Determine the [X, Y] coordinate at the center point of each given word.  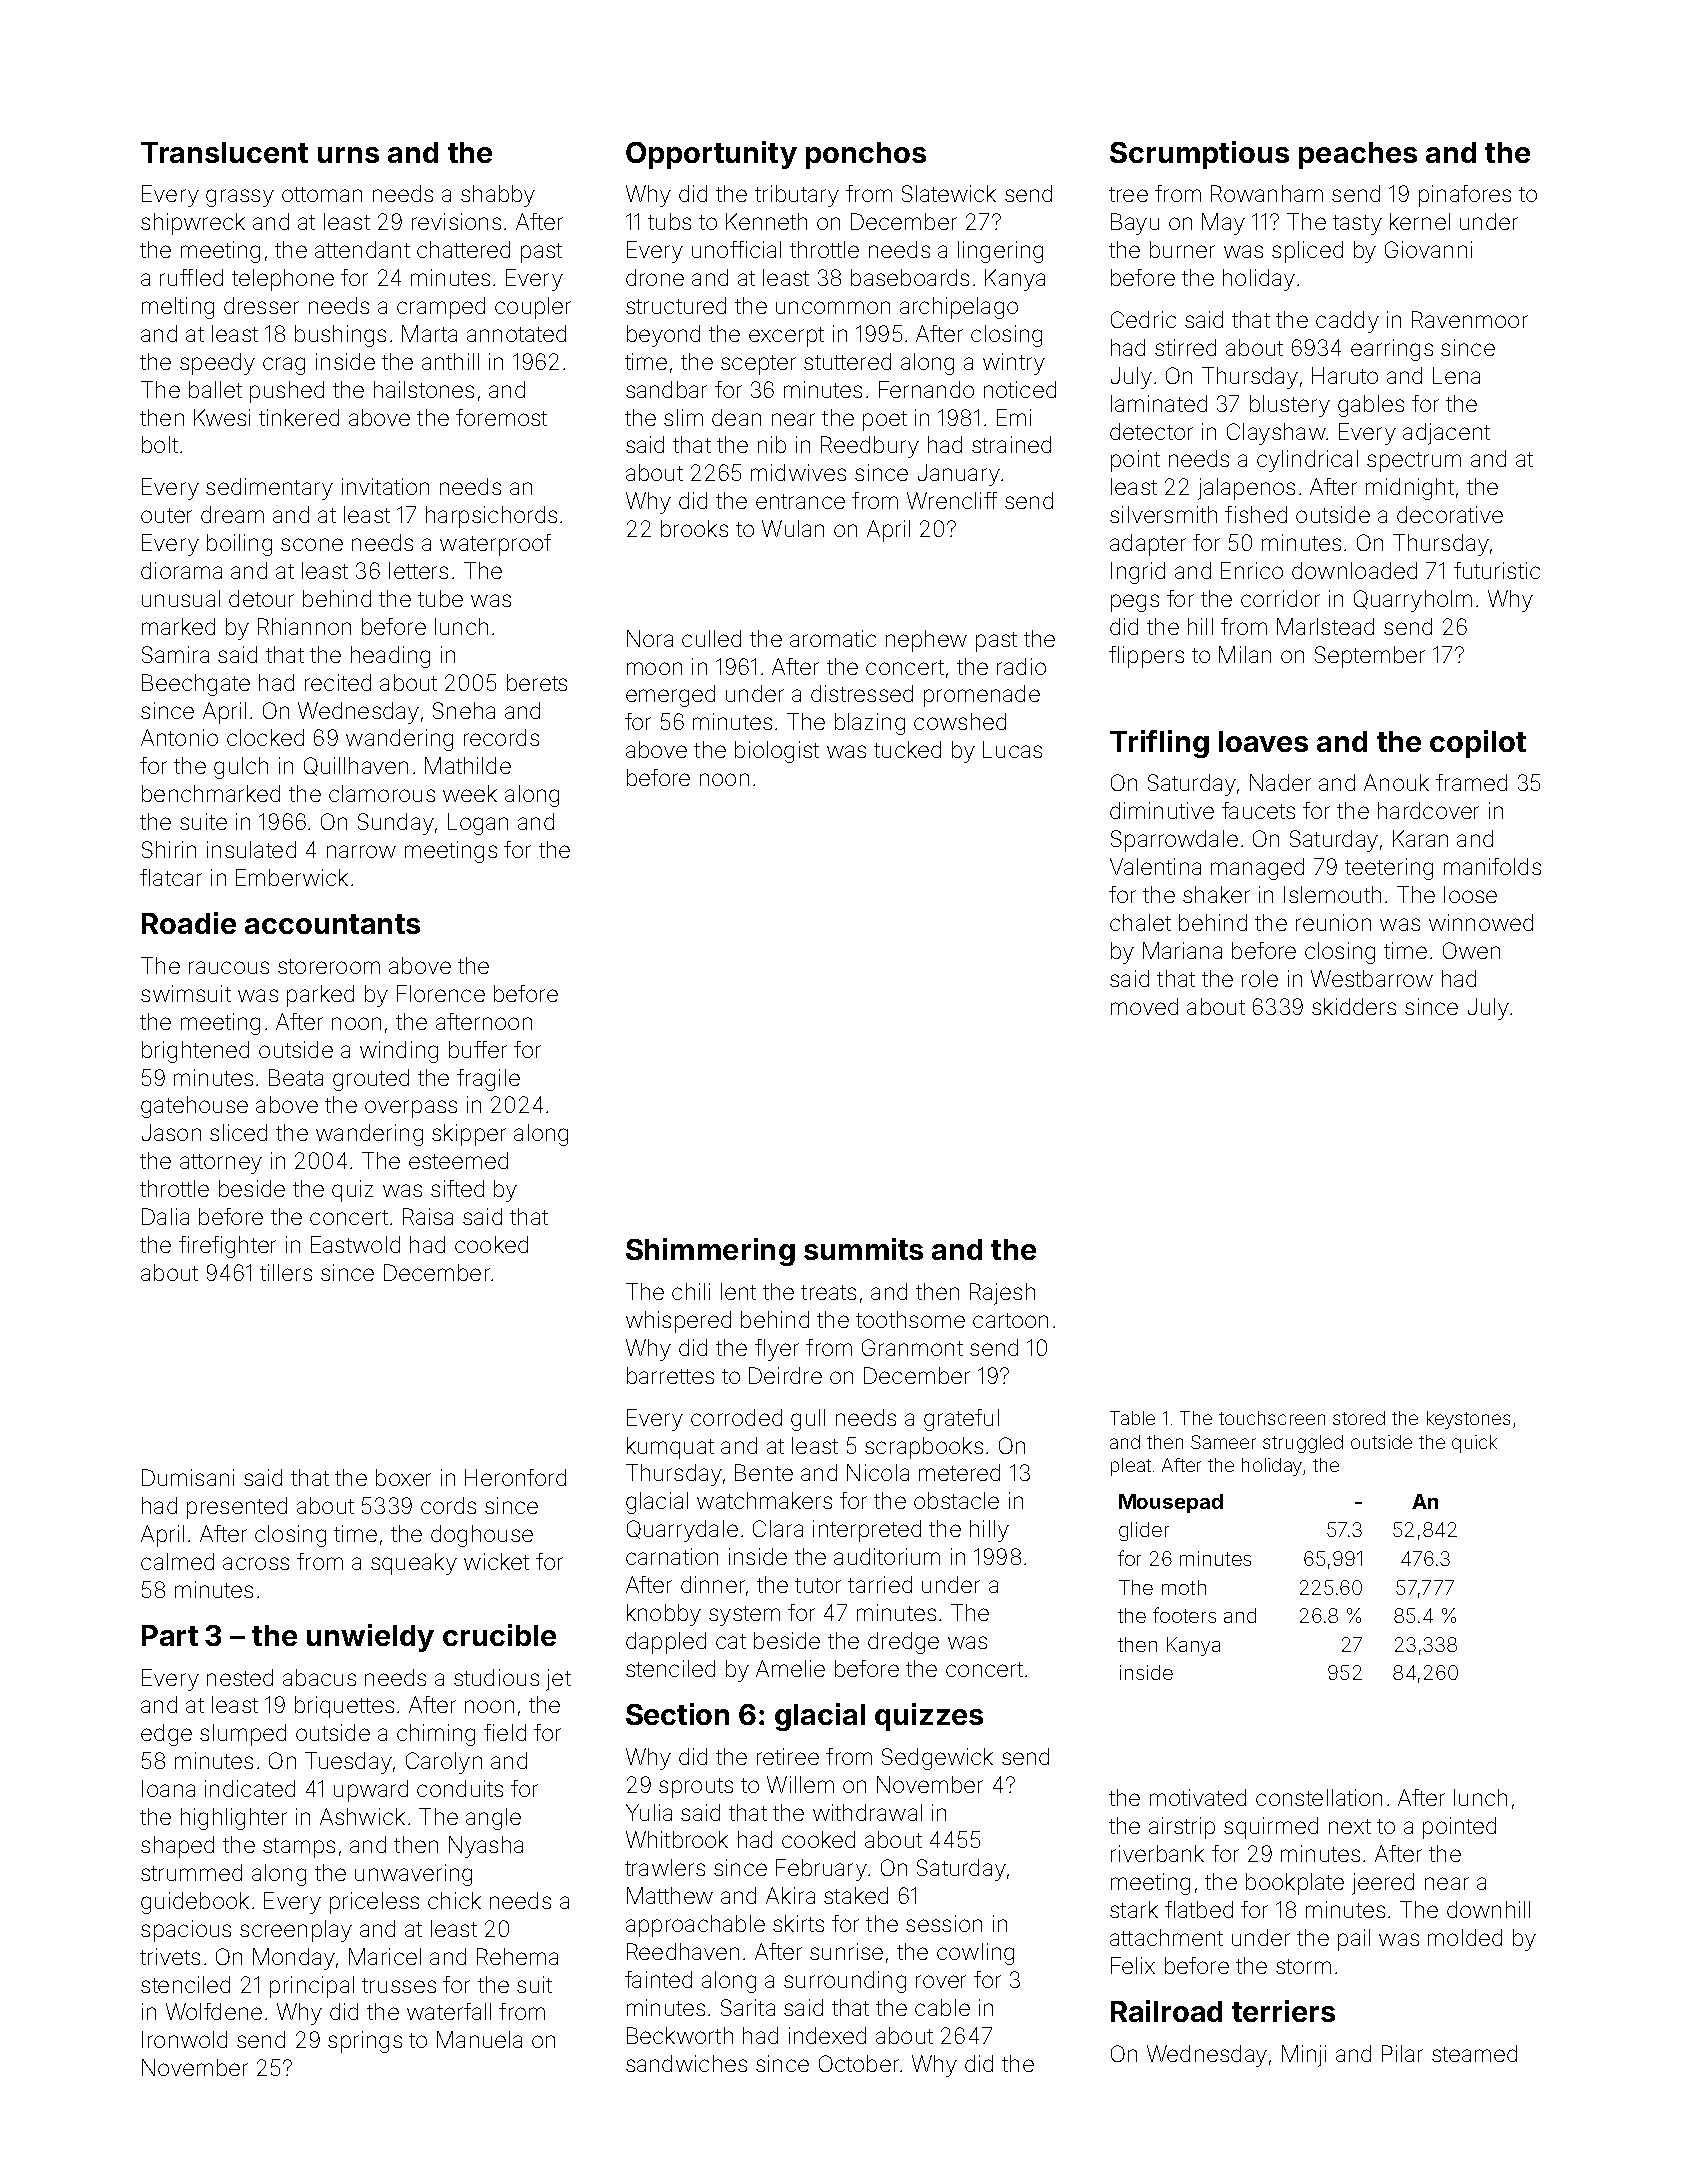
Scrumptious [1199, 155]
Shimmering [710, 1252]
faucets [1258, 810]
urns [348, 155]
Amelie [790, 1668]
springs [365, 2042]
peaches [1358, 155]
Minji [1304, 2056]
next [1350, 1826]
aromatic [833, 638]
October [859, 2063]
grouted [371, 1080]
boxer [403, 1477]
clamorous [382, 793]
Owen [1471, 950]
